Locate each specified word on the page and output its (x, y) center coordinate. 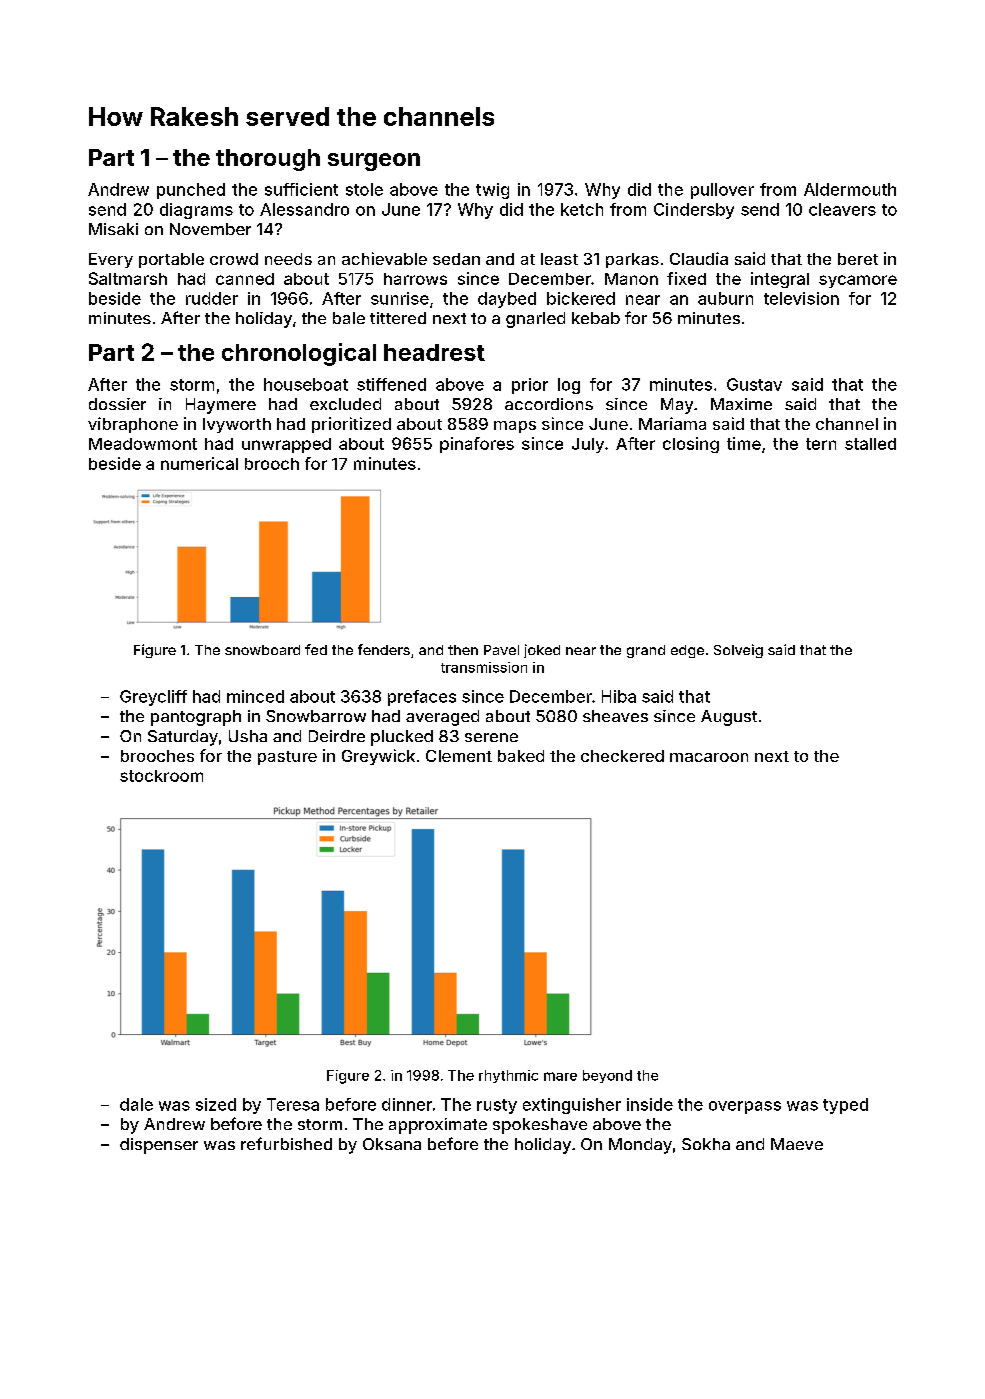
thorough (268, 160)
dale (136, 1104)
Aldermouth (850, 189)
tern (821, 444)
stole (364, 189)
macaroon (709, 757)
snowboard (262, 650)
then (463, 650)
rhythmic (508, 1076)
